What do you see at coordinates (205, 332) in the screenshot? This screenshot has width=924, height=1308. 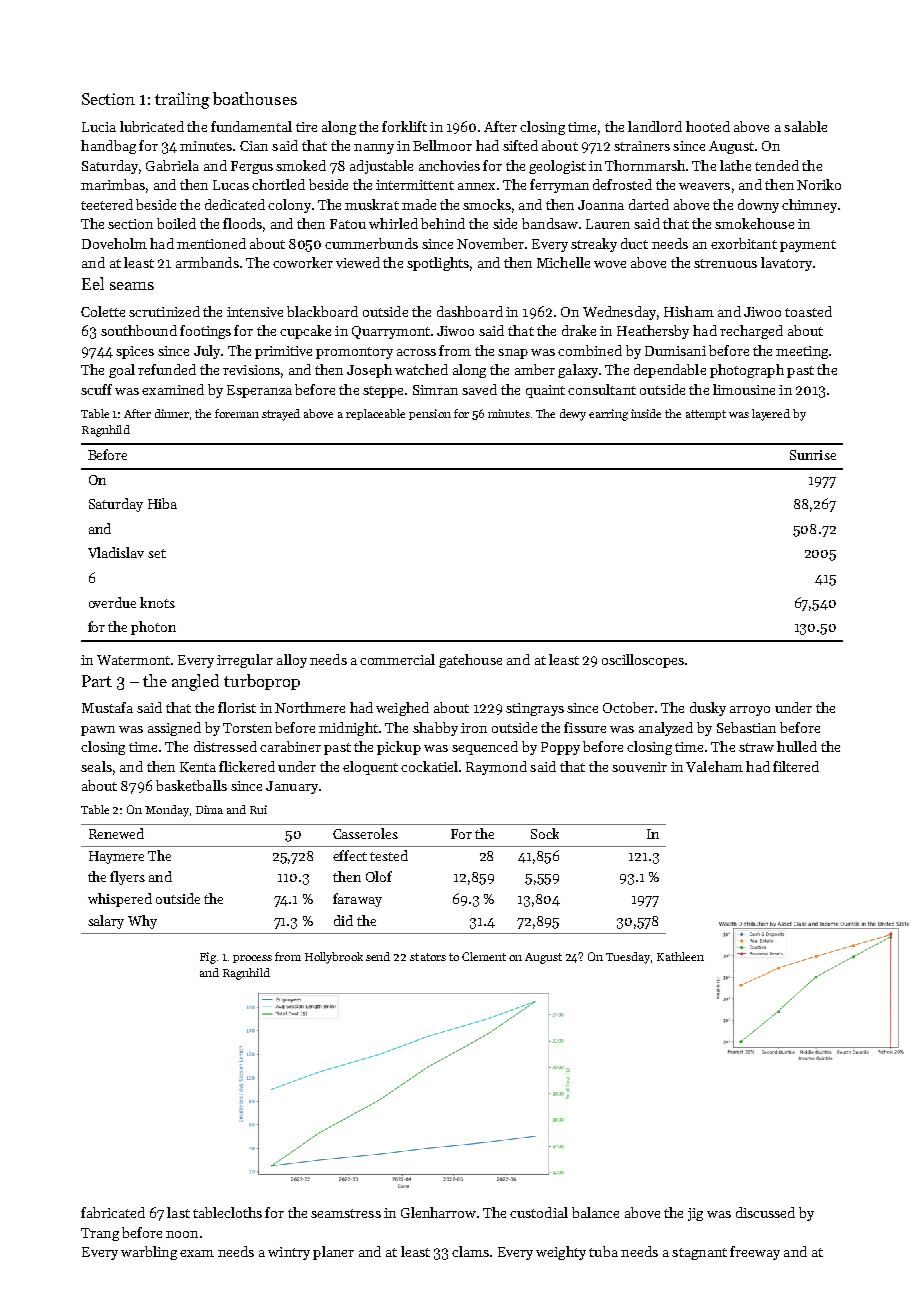 I see `footings` at bounding box center [205, 332].
